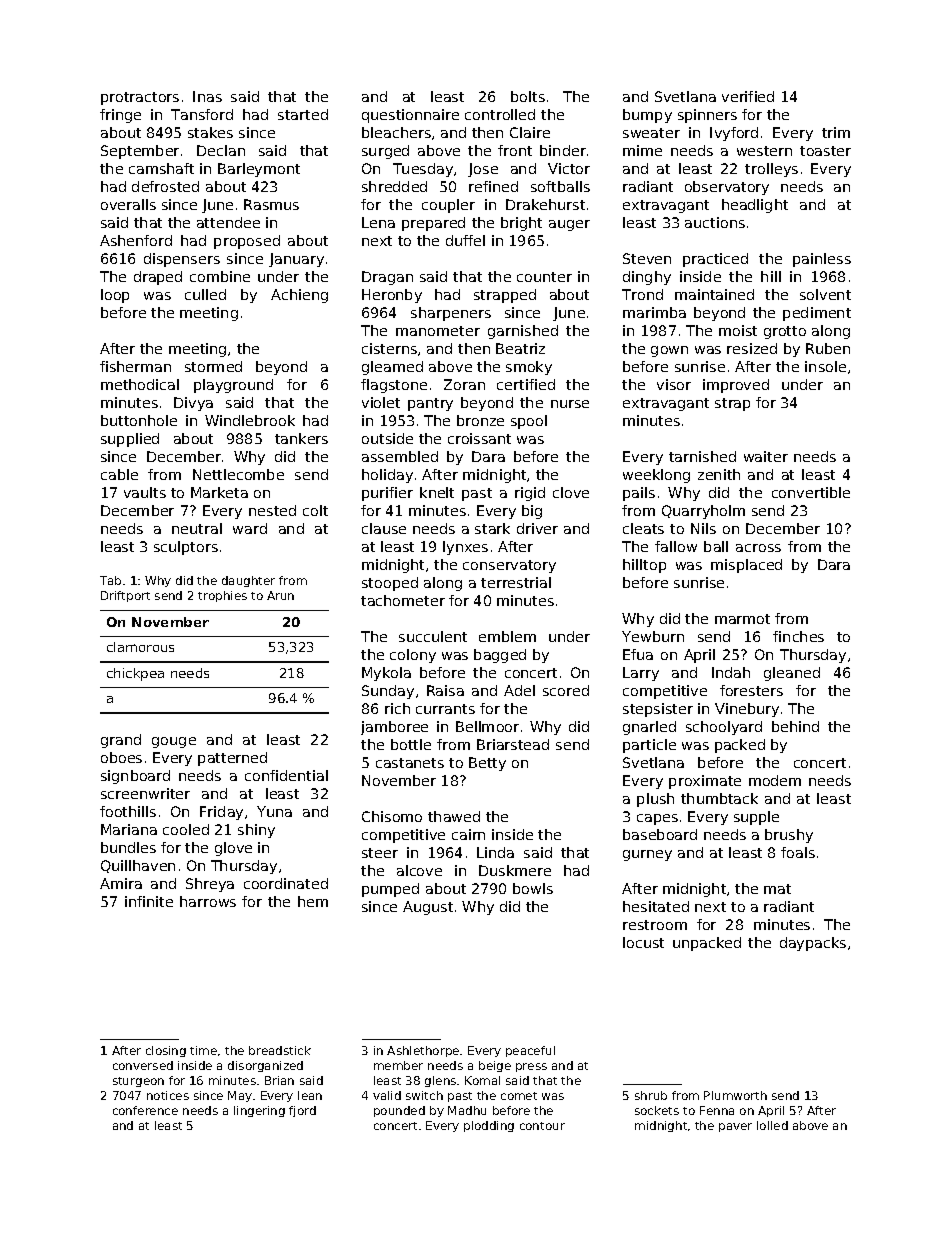 The width and height of the screenshot is (952, 1233). What do you see at coordinates (140, 98) in the screenshot?
I see `protractors` at bounding box center [140, 98].
